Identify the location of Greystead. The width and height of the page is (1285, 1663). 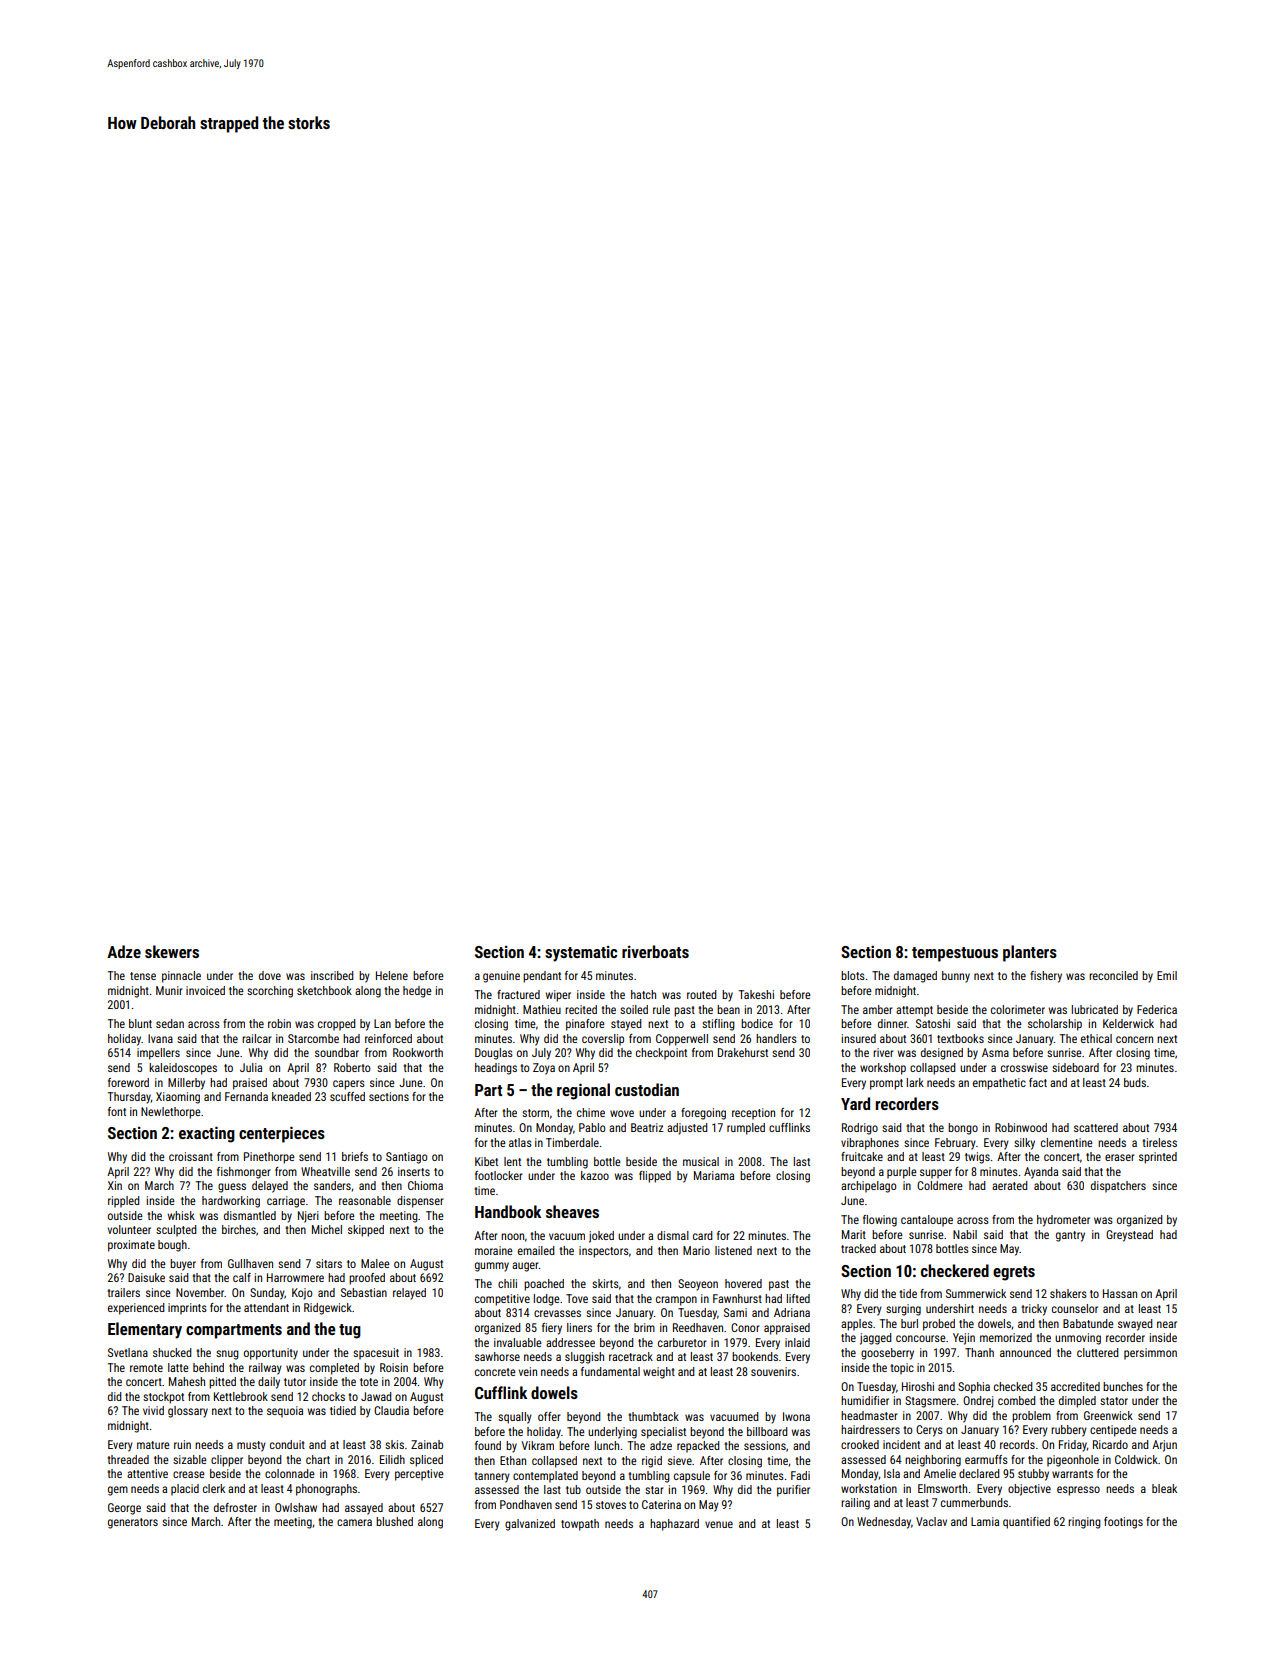
(1129, 1236).
